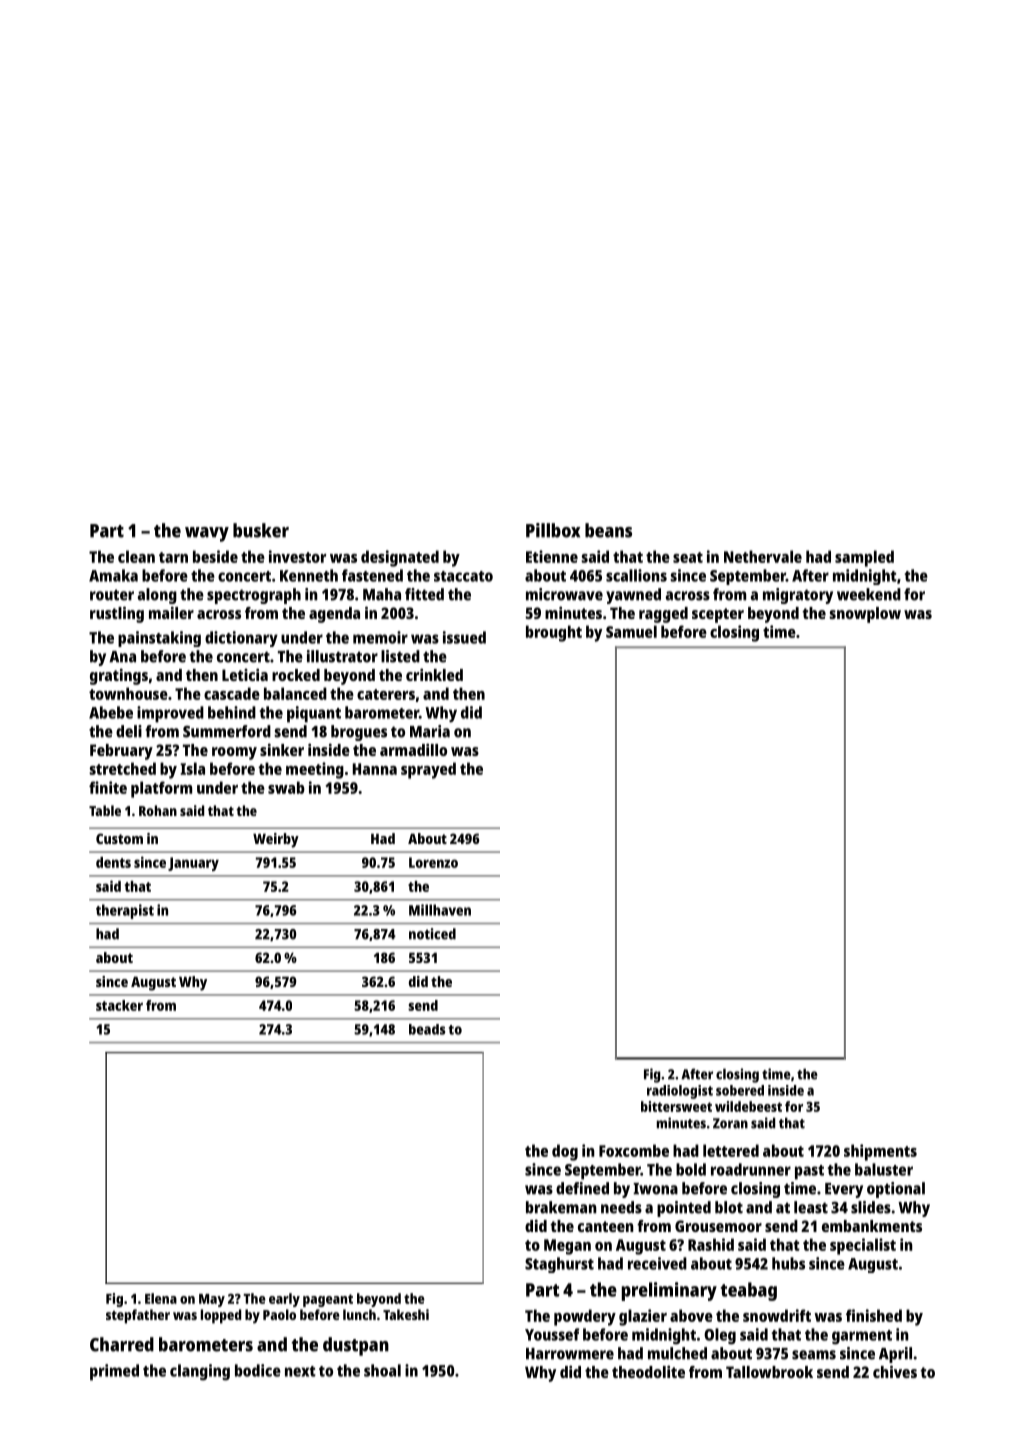 This screenshot has width=1025, height=1455. What do you see at coordinates (241, 639) in the screenshot?
I see `dictionary` at bounding box center [241, 639].
